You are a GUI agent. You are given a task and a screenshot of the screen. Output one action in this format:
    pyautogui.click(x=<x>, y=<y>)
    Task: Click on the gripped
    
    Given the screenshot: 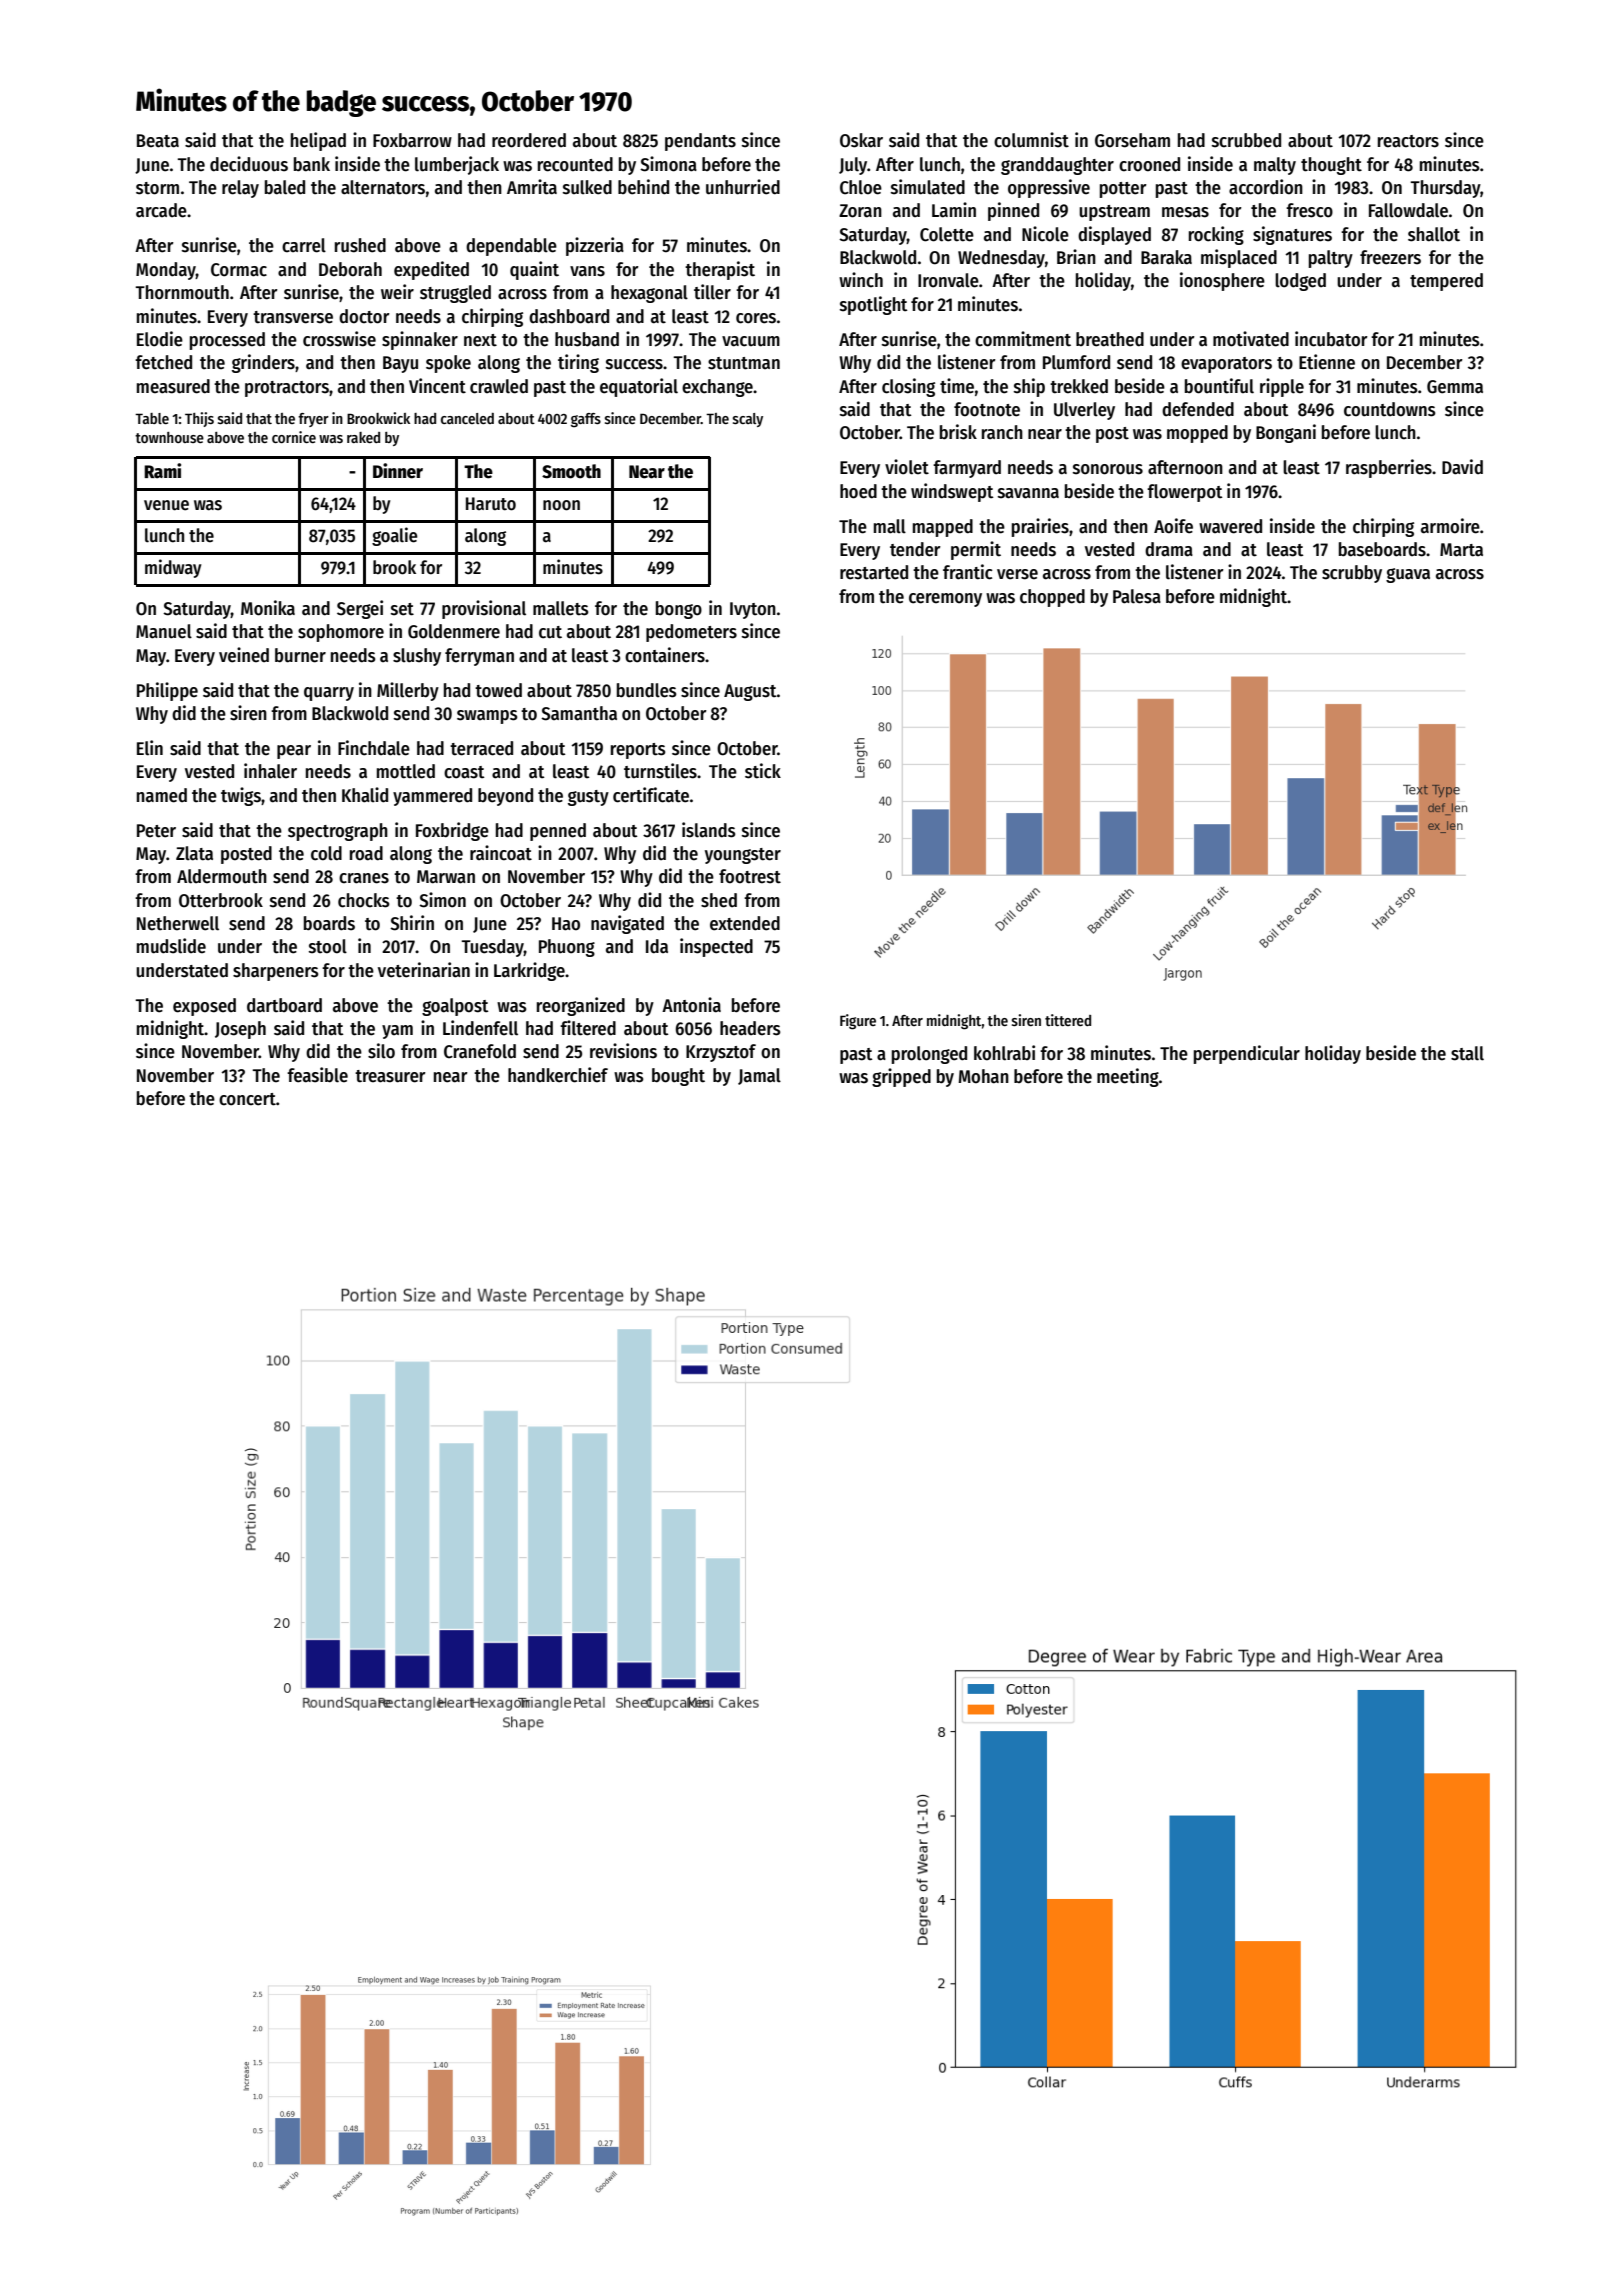 What is the action you would take?
    pyautogui.click(x=901, y=1077)
